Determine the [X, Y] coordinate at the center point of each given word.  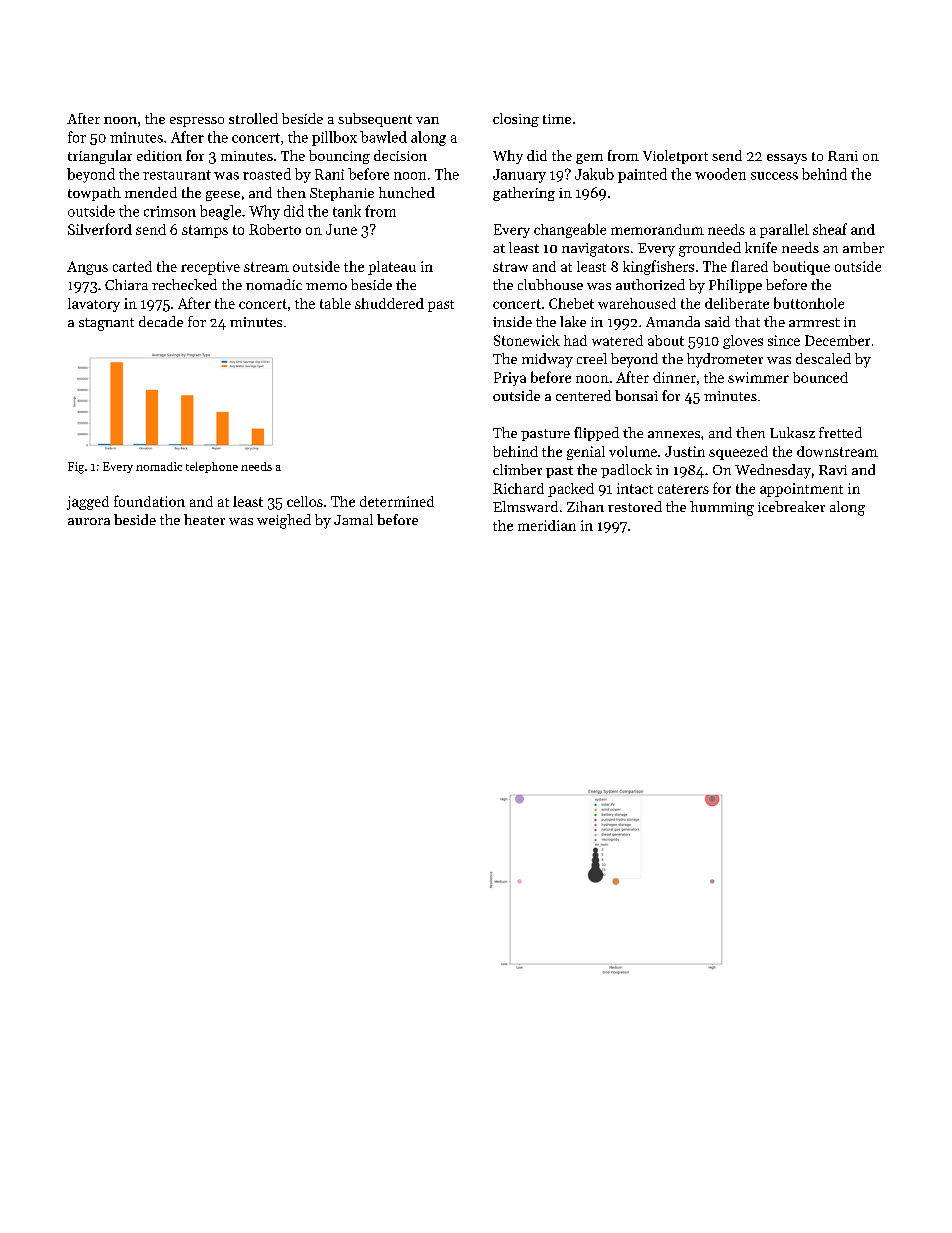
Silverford [100, 229]
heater [204, 519]
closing [516, 120]
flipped [596, 434]
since [784, 340]
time [557, 119]
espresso [197, 122]
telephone [212, 467]
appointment [801, 490]
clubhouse [550, 284]
